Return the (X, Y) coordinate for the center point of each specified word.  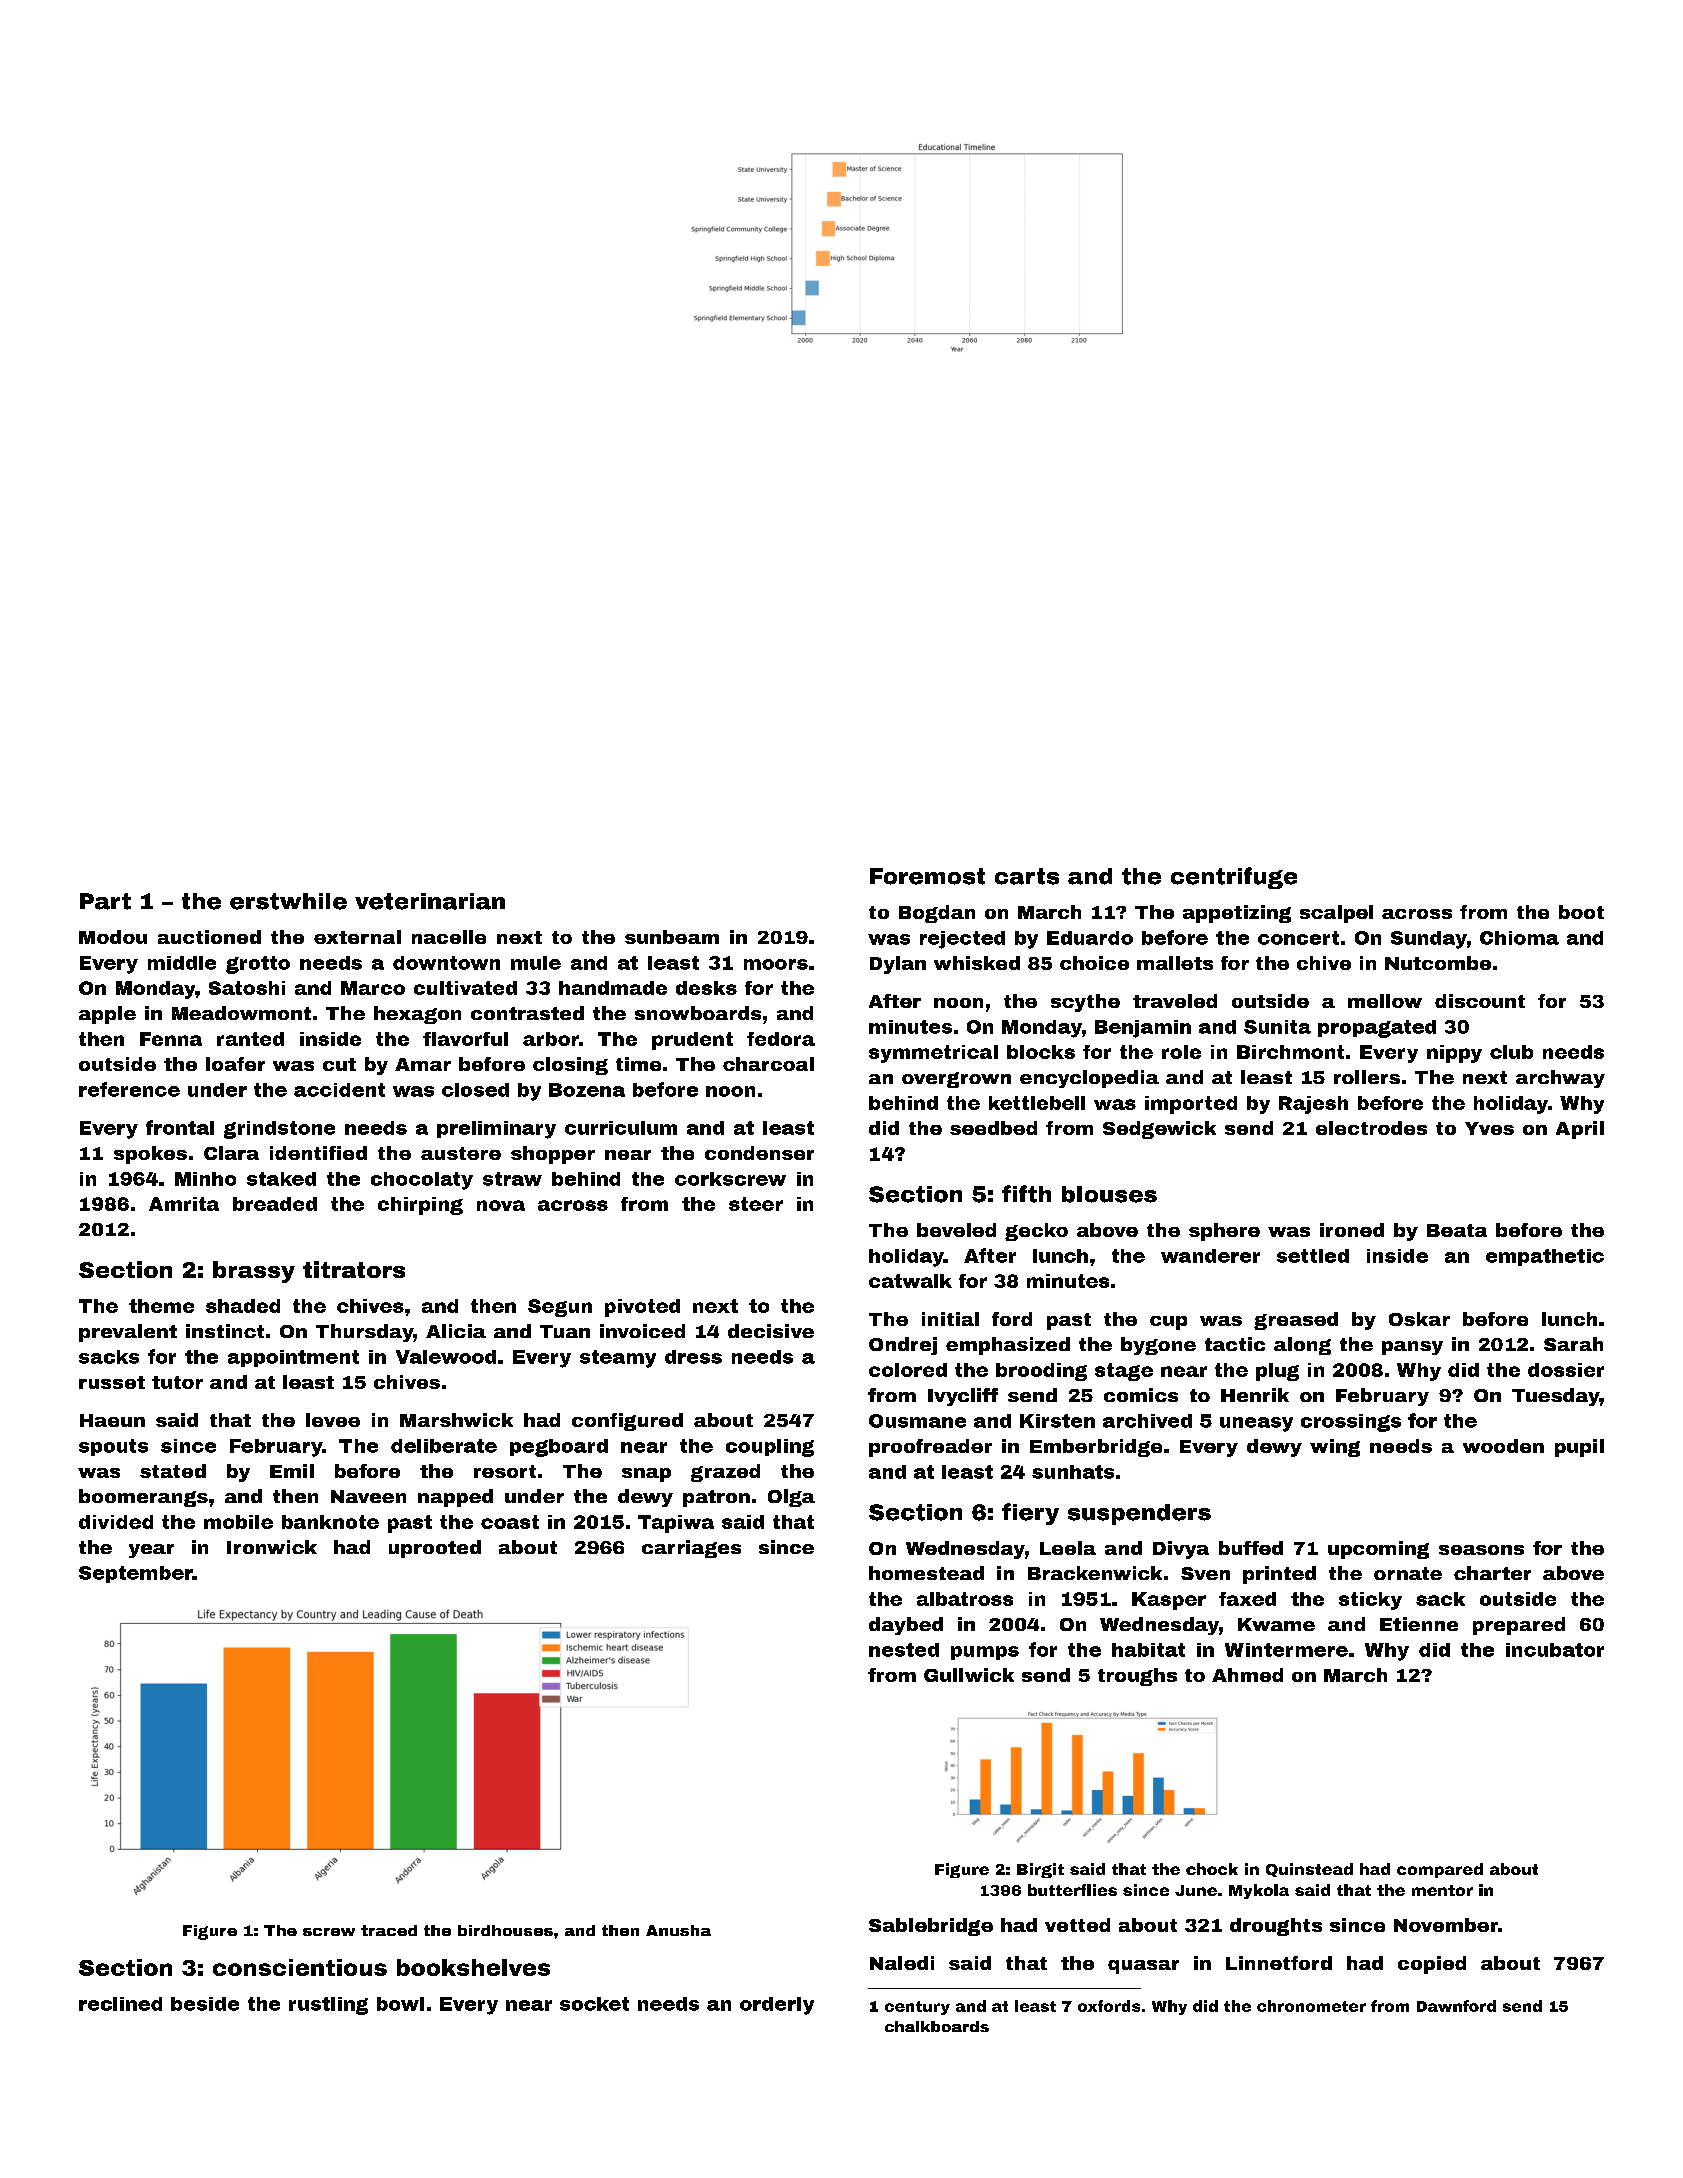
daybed (906, 1626)
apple (107, 1015)
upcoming (1378, 1550)
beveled (956, 1230)
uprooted (435, 1549)
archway (1560, 1079)
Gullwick (969, 1675)
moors (776, 964)
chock (1212, 1869)
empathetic (1545, 1257)
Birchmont (1290, 1052)
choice (1094, 963)
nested (904, 1650)
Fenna (171, 1039)
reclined (120, 2004)
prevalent (128, 1333)
